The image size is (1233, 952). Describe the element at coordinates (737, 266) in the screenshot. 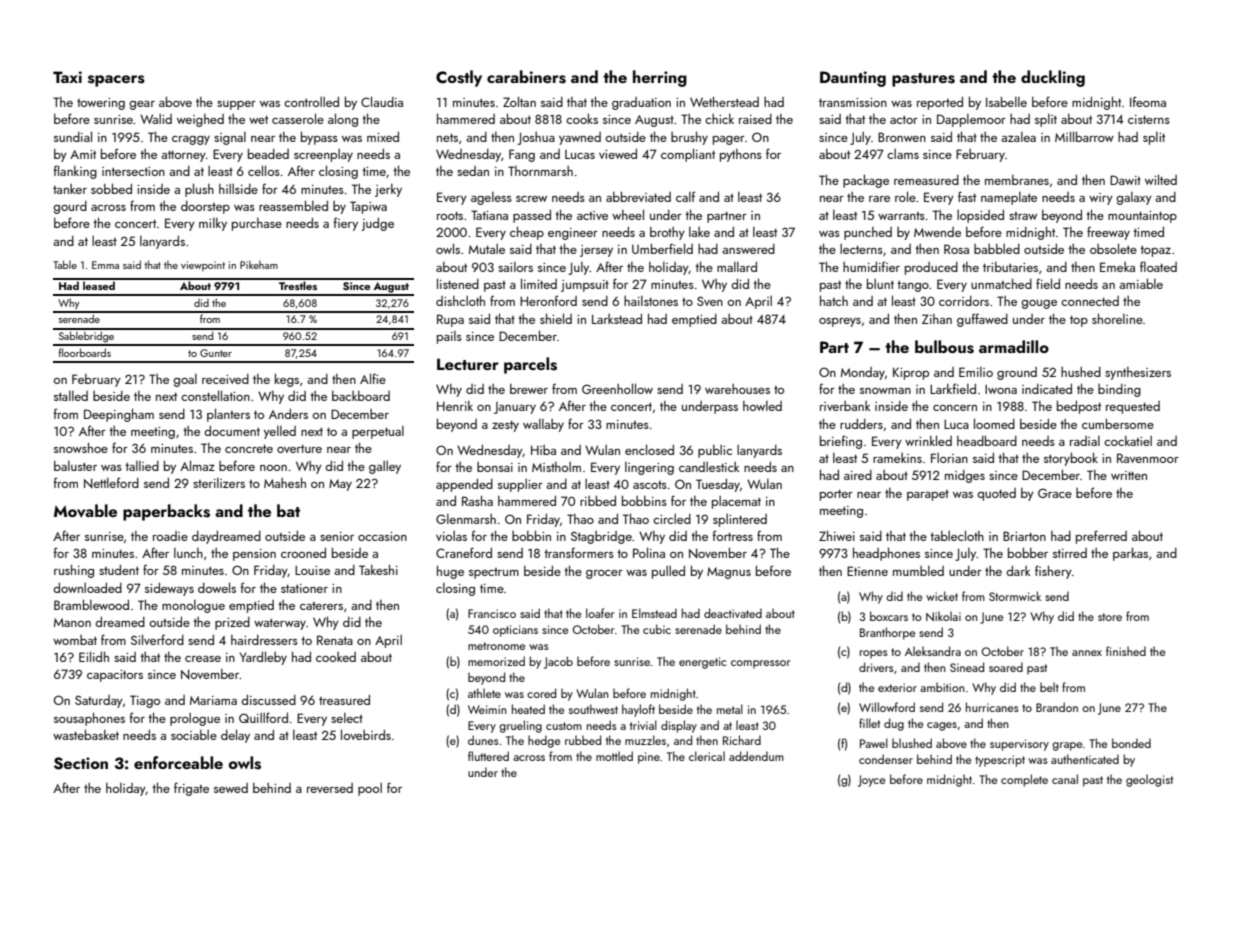

I see `mallard` at that location.
